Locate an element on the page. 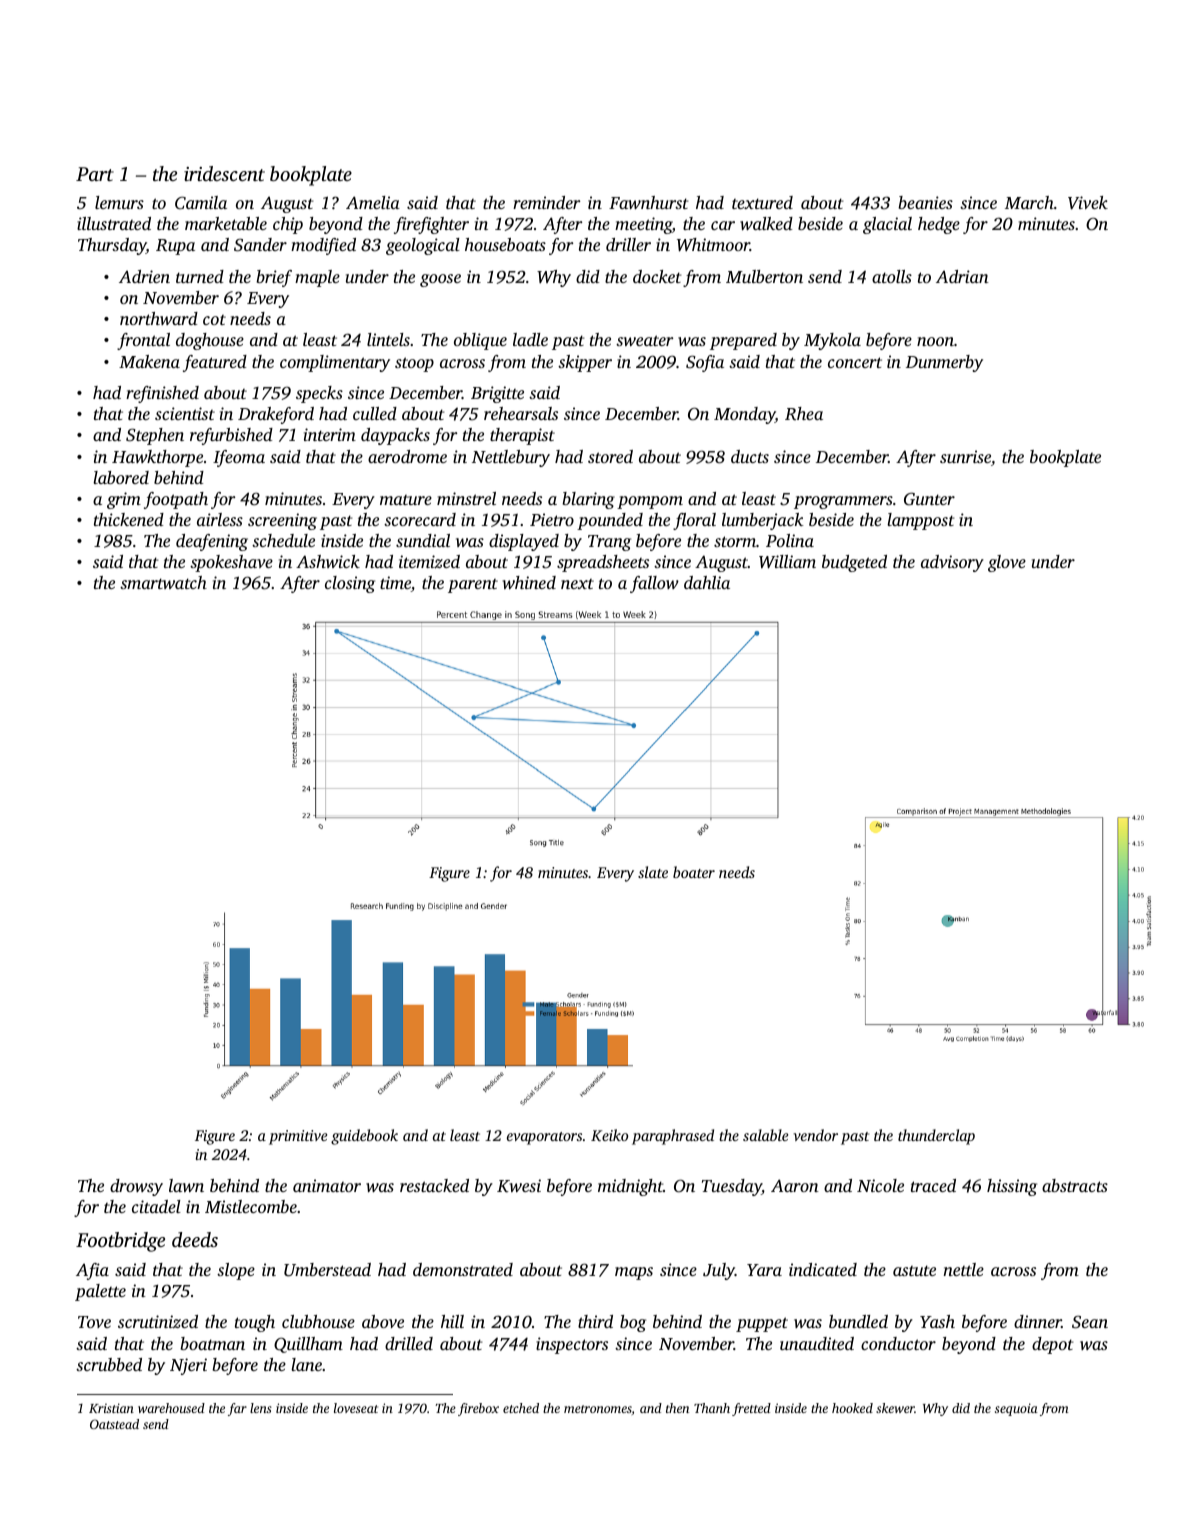  Afia is located at coordinates (92, 1271).
